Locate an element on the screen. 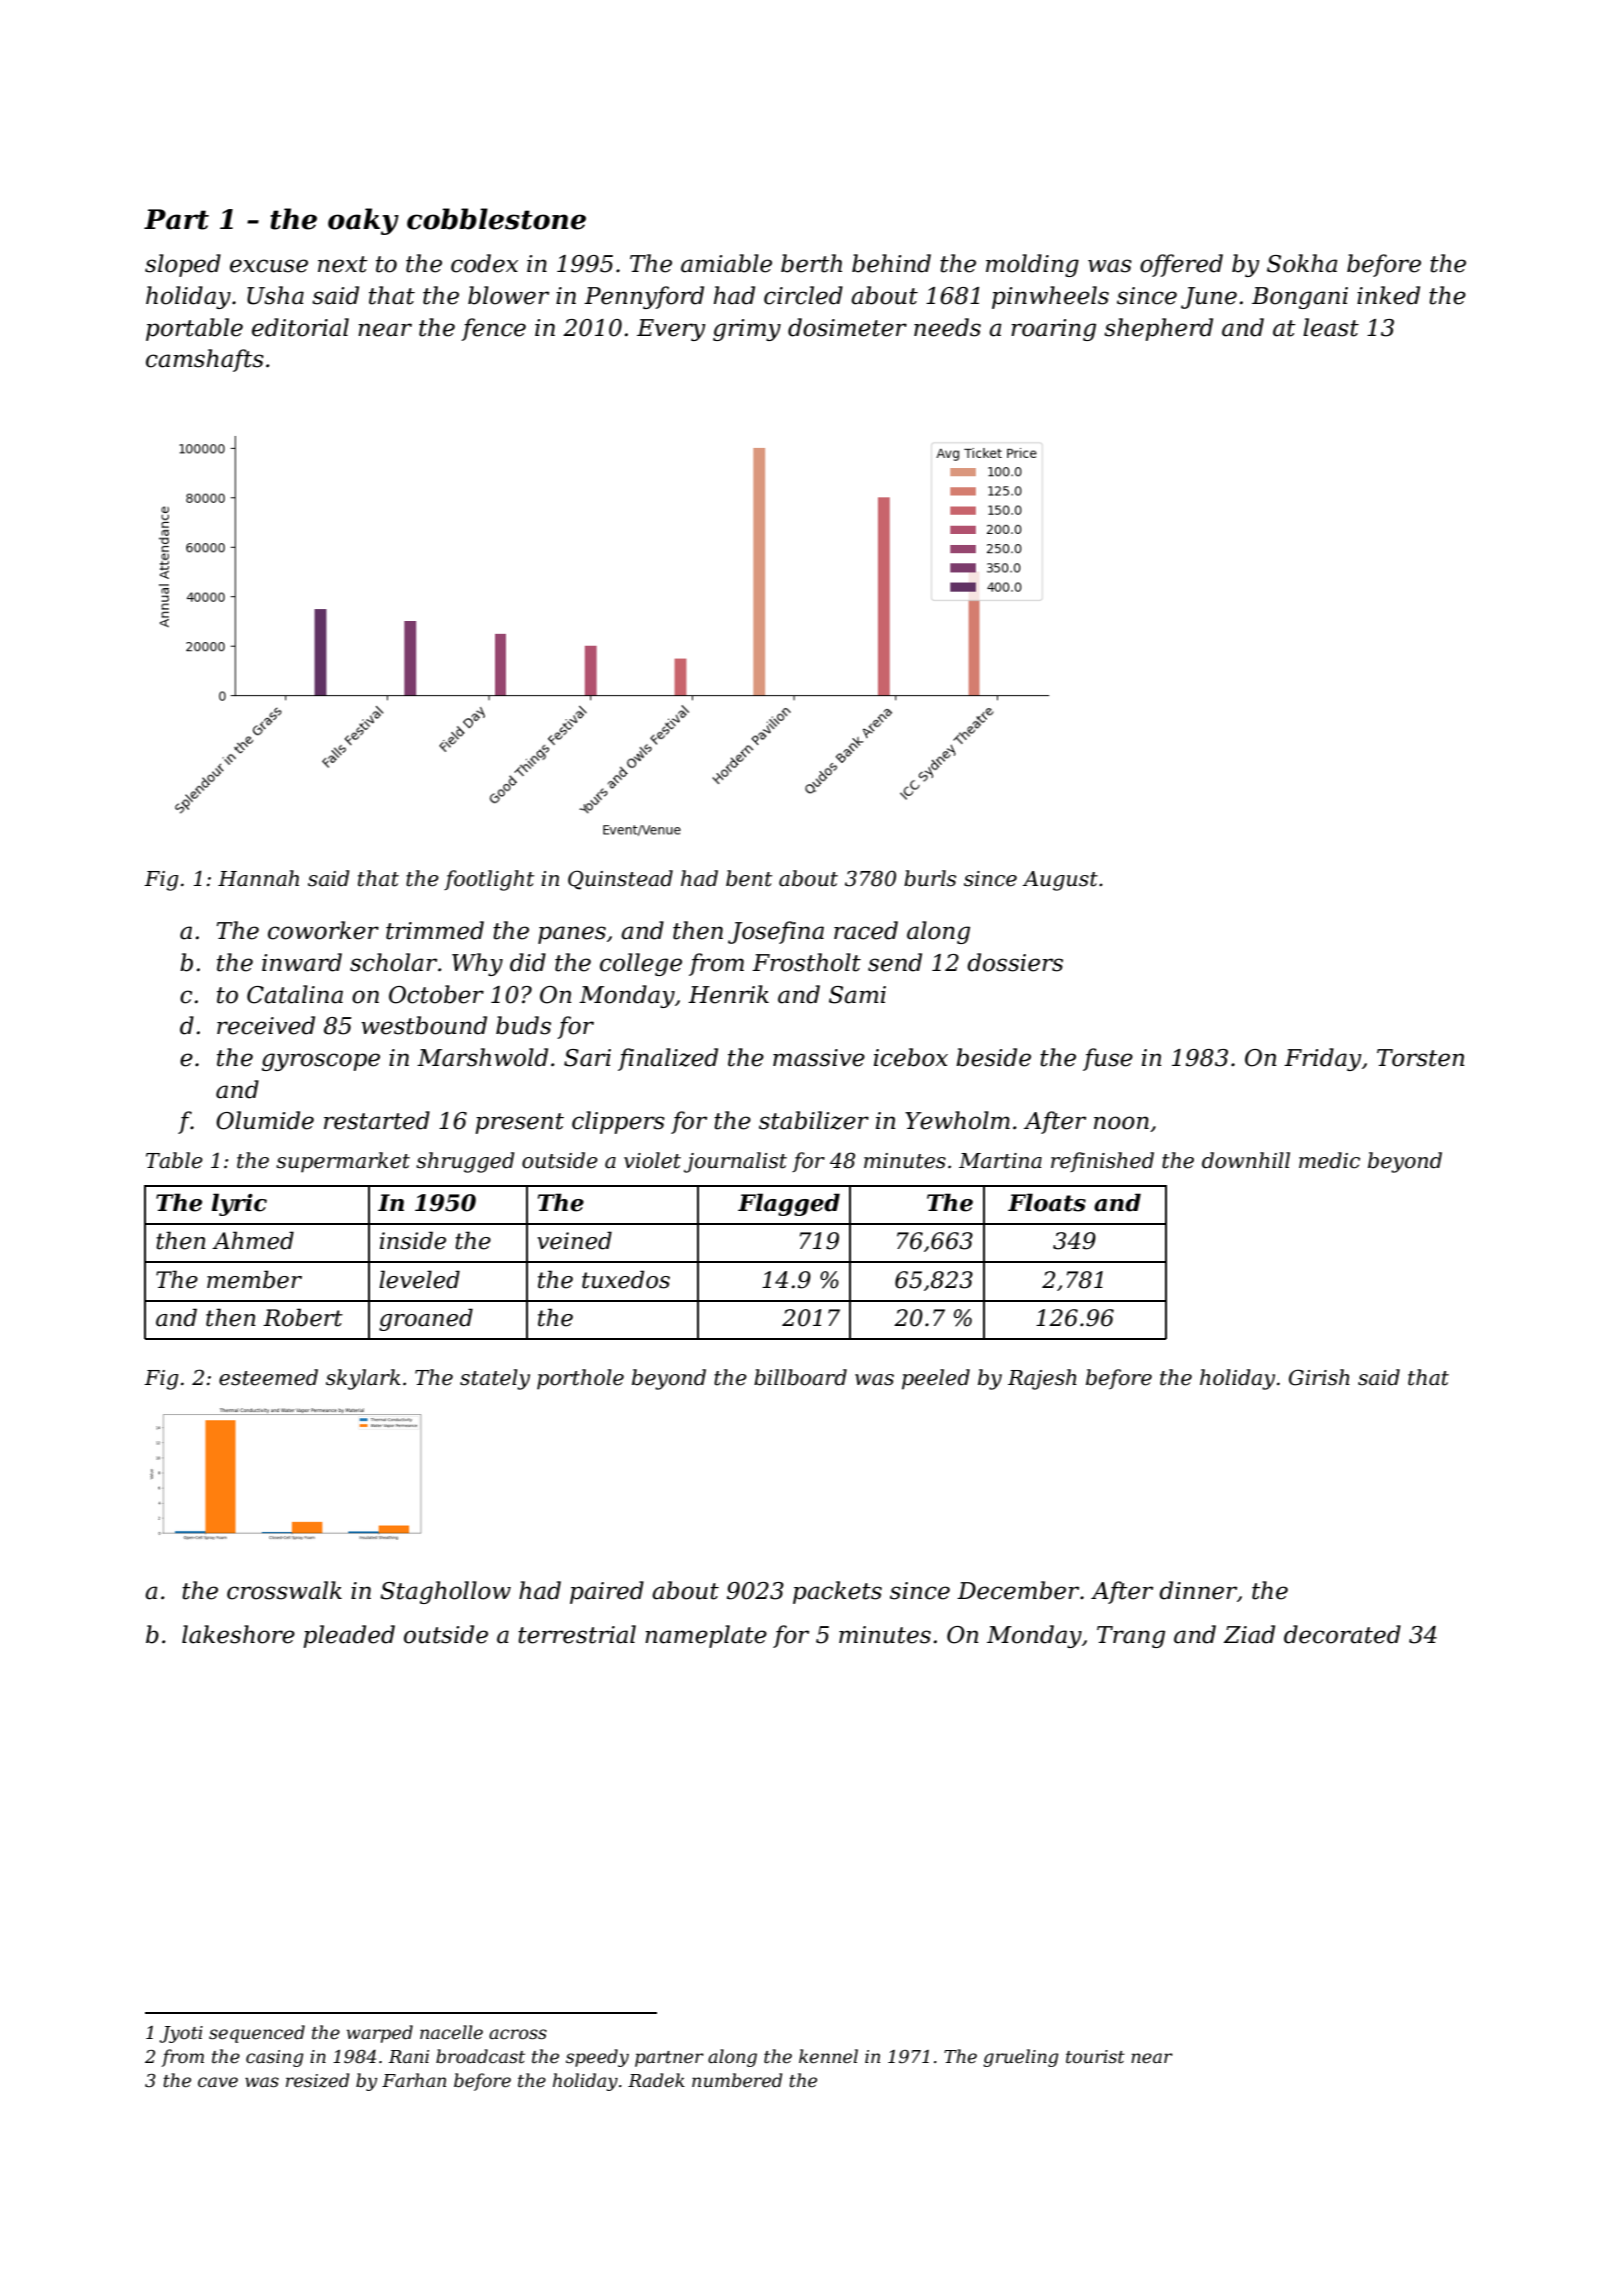  bent is located at coordinates (749, 878).
